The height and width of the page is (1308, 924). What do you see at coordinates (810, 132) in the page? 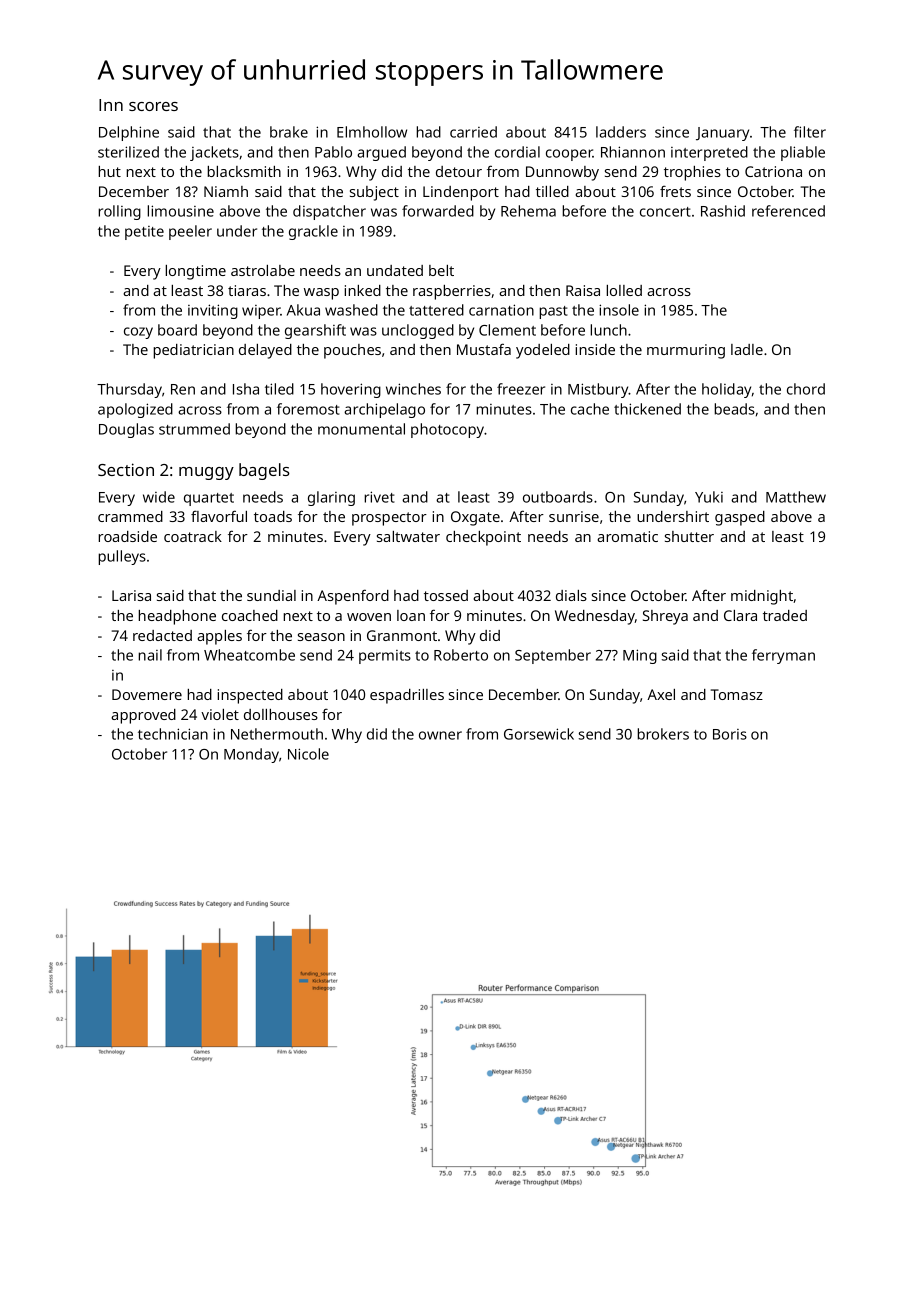
I see `filter` at bounding box center [810, 132].
